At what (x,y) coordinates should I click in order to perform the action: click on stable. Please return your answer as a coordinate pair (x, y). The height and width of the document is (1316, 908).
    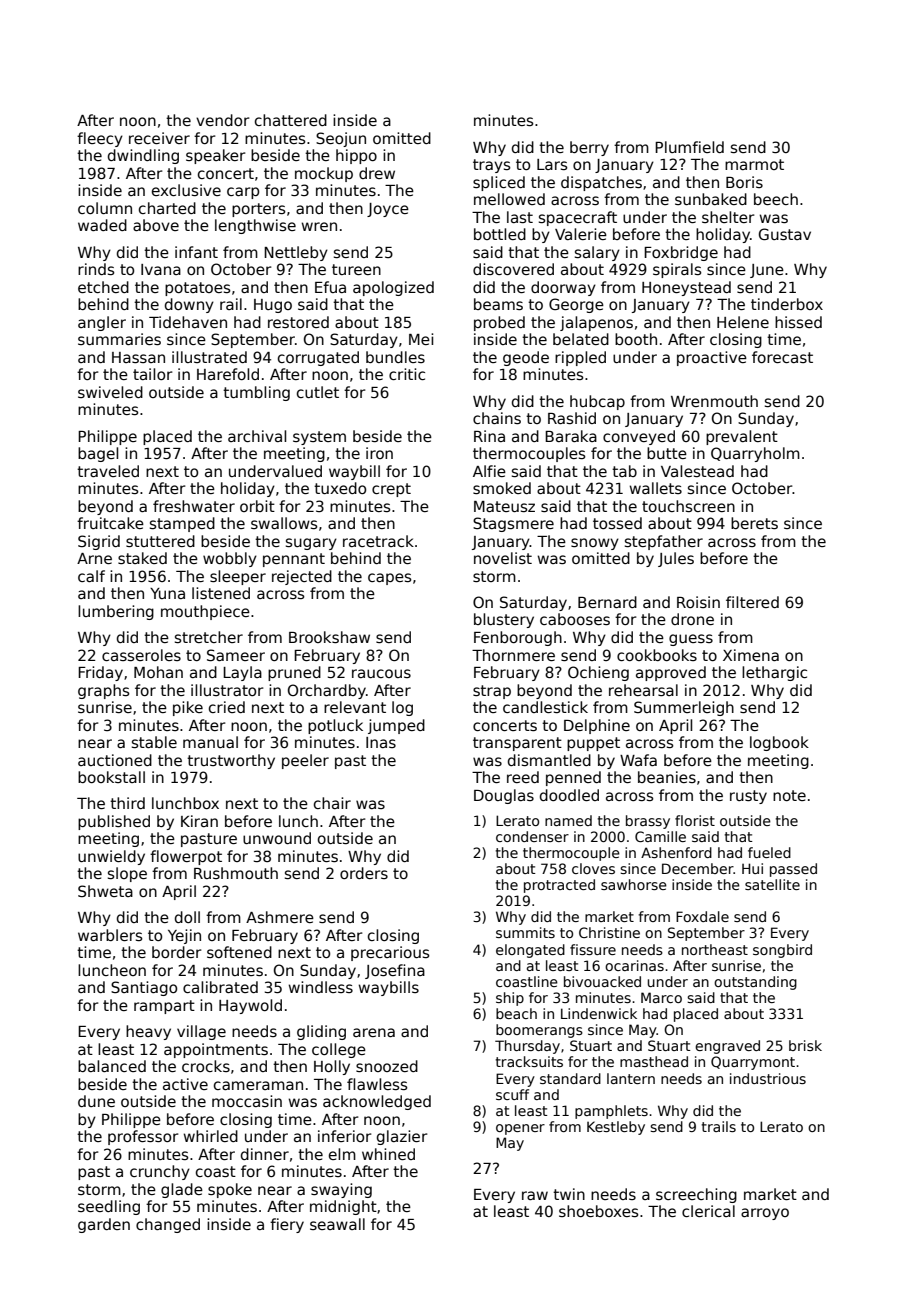
    Looking at the image, I should click on (154, 742).
